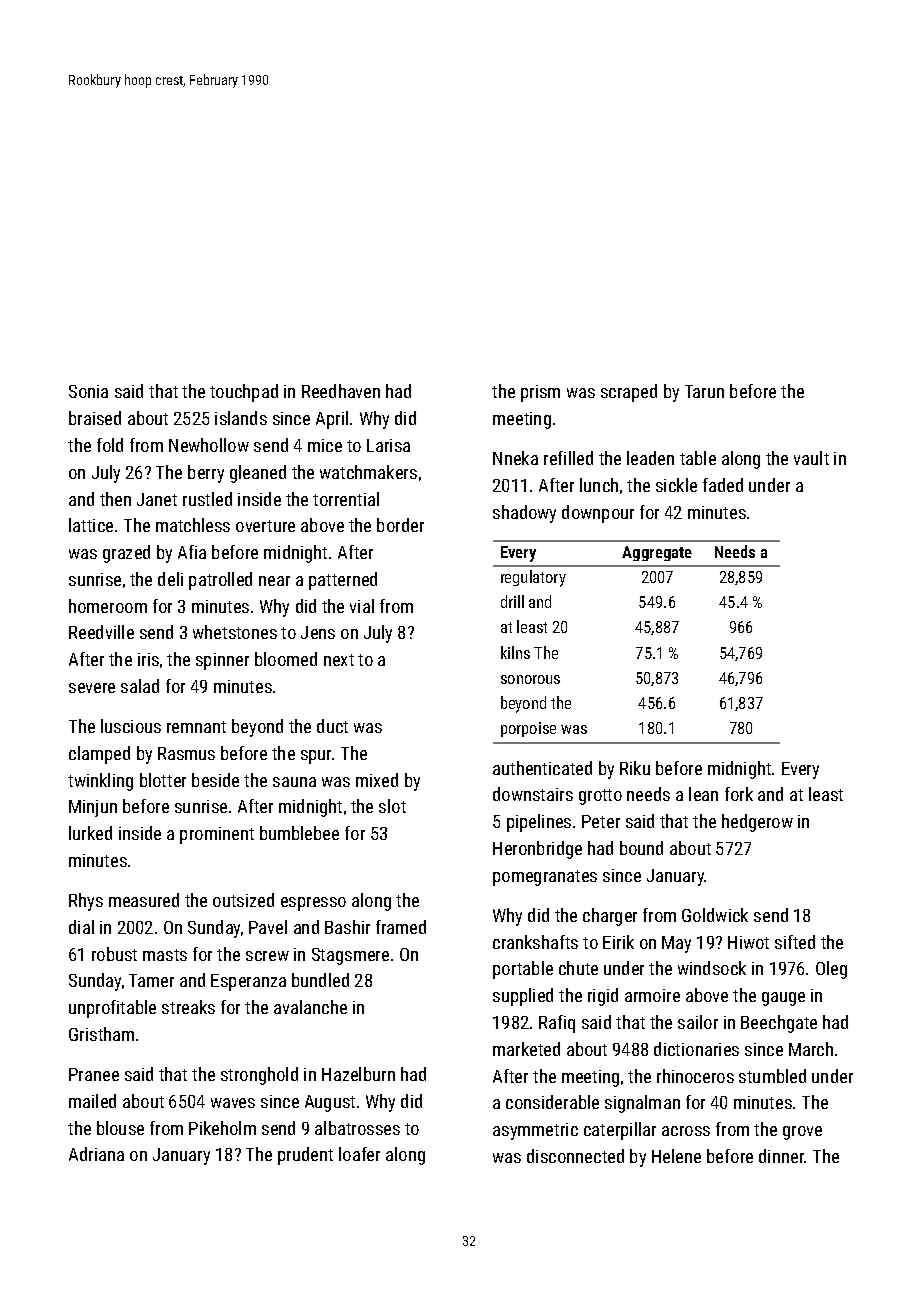  What do you see at coordinates (259, 1076) in the screenshot?
I see `stronghold` at bounding box center [259, 1076].
